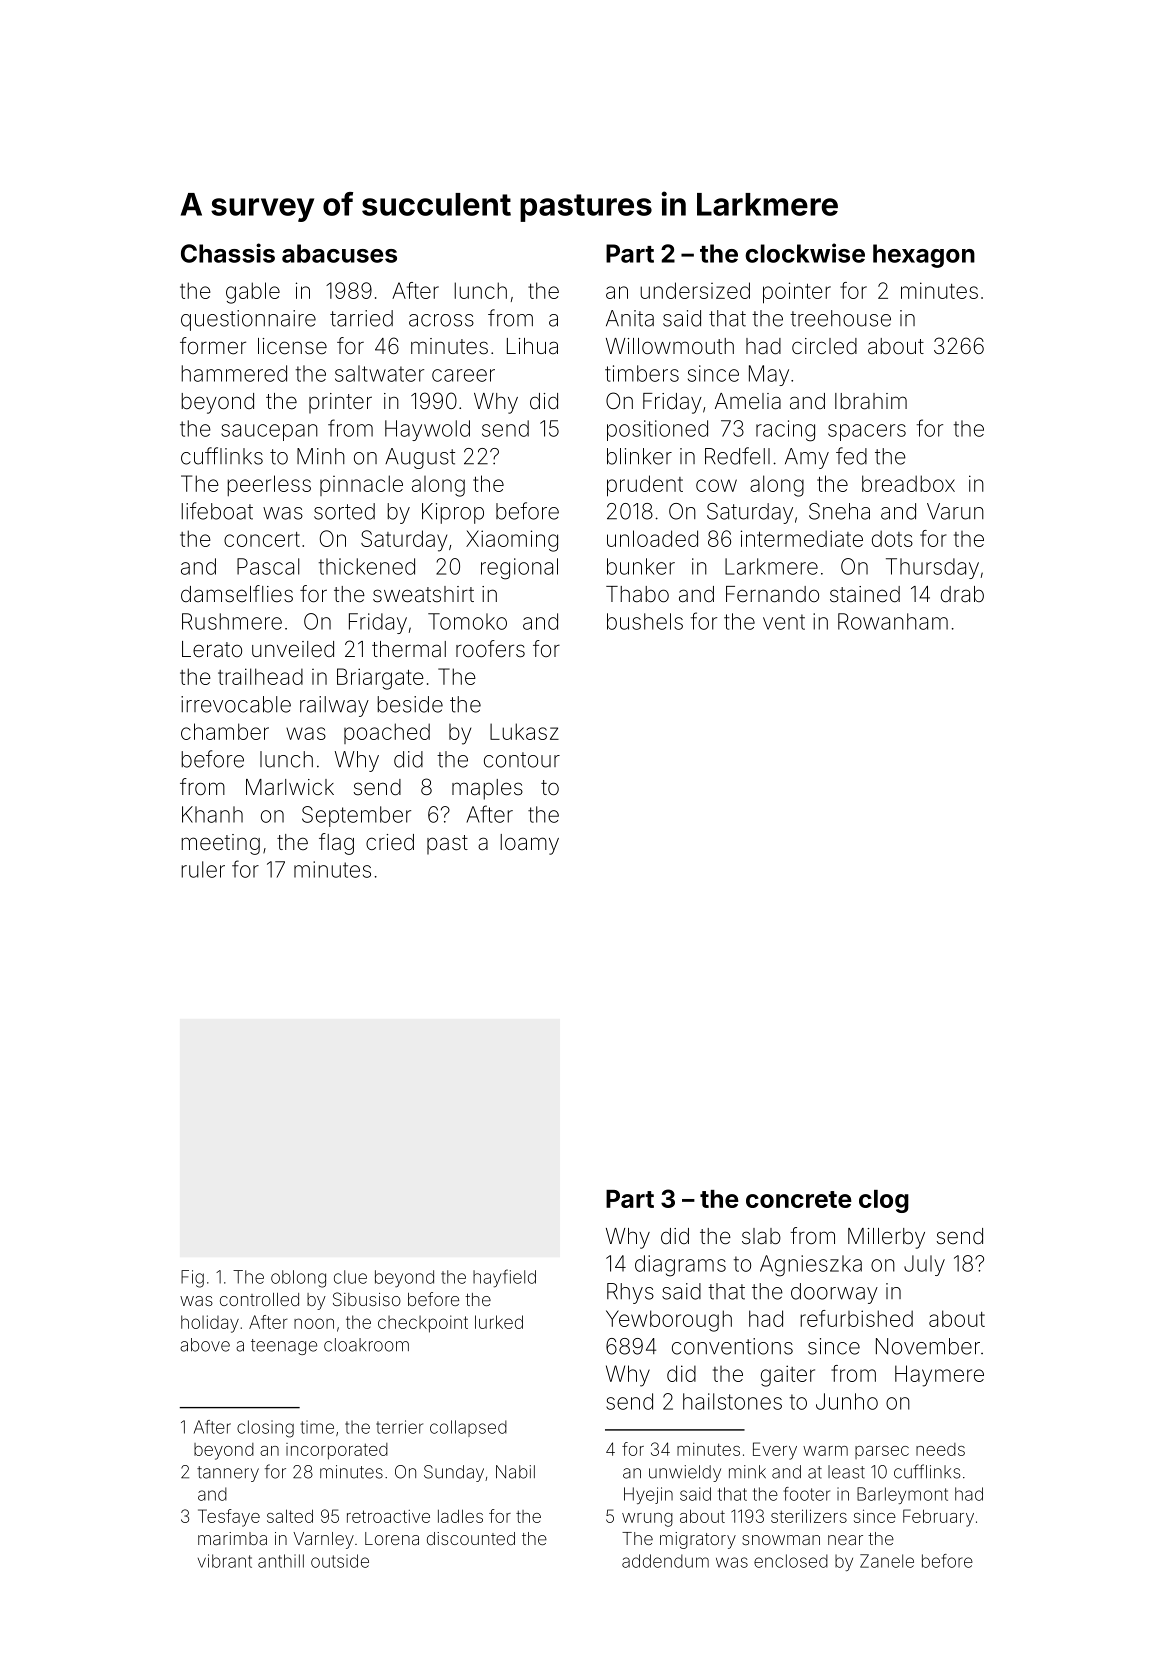  I want to click on clue, so click(350, 1277).
